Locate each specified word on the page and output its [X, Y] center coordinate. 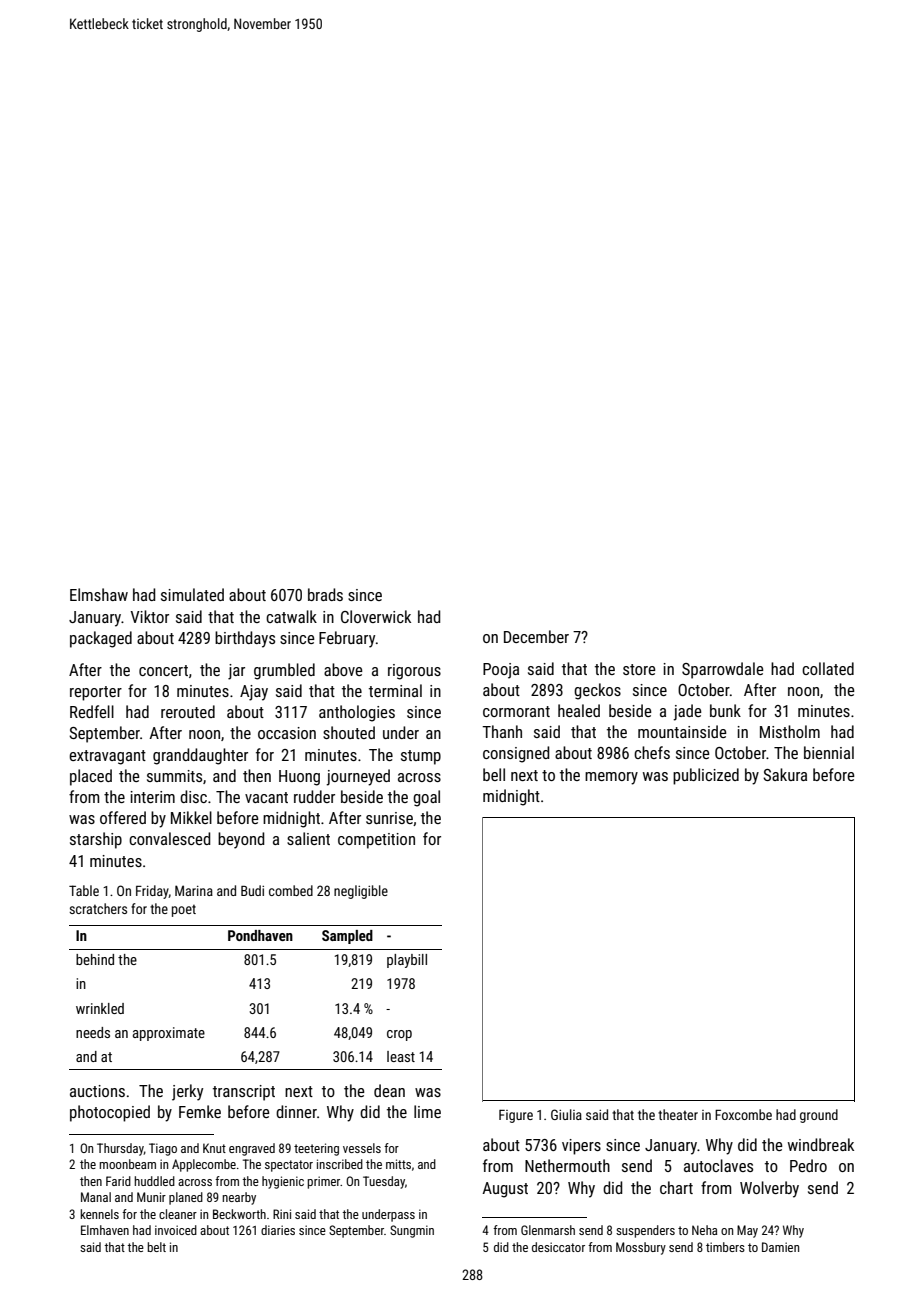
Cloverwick [376, 616]
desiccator [558, 1247]
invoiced [176, 1230]
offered [123, 817]
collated [828, 668]
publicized [706, 776]
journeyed [358, 777]
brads [325, 594]
